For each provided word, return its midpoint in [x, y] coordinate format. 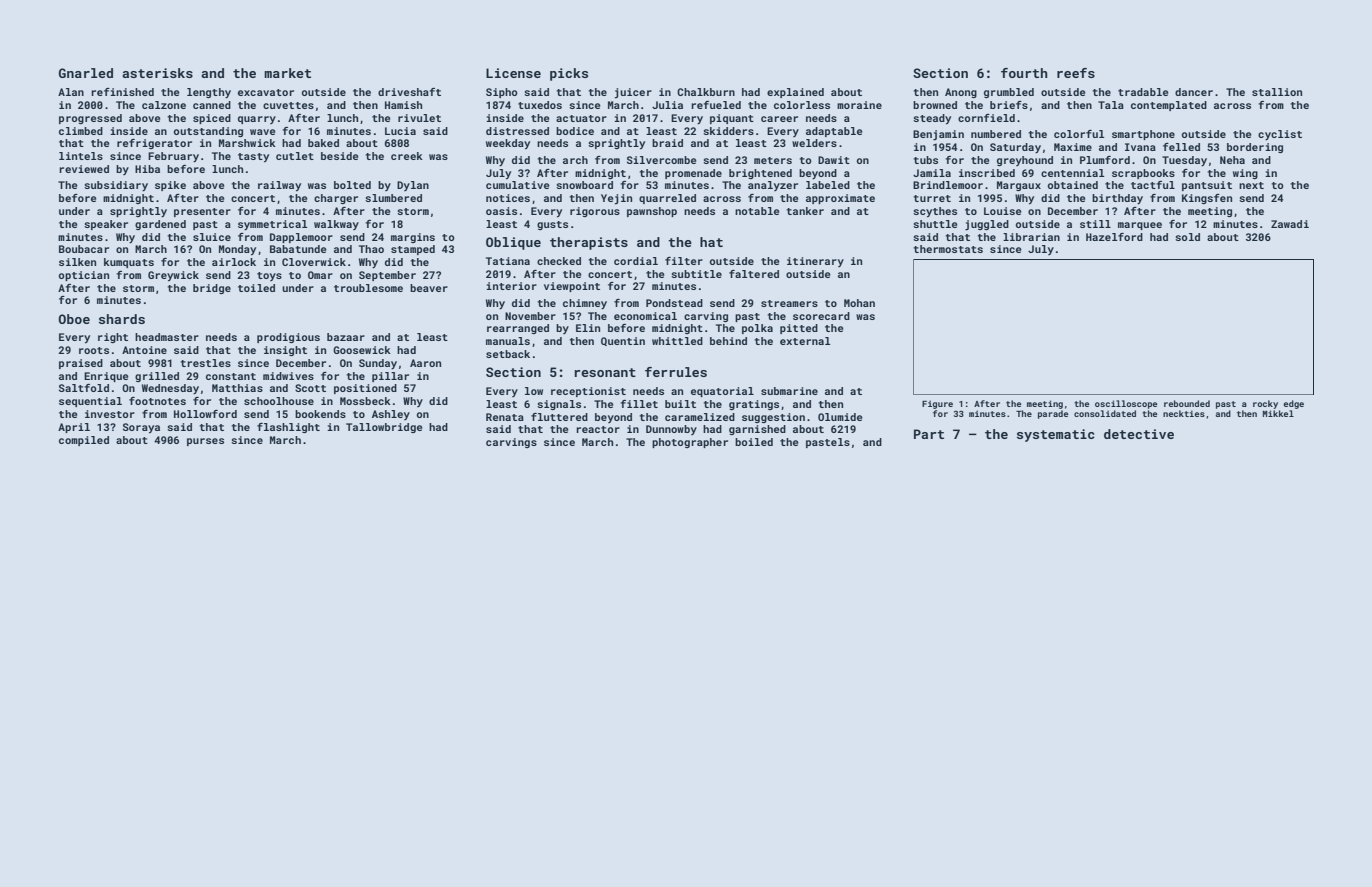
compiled [84, 441]
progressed [90, 119]
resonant [605, 372]
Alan [71, 92]
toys [269, 276]
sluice [212, 237]
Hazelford [1114, 237]
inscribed [987, 173]
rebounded [1187, 403]
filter [684, 261]
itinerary [815, 262]
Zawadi [1290, 224]
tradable [1143, 92]
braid [667, 143]
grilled [157, 377]
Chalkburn [706, 92]
